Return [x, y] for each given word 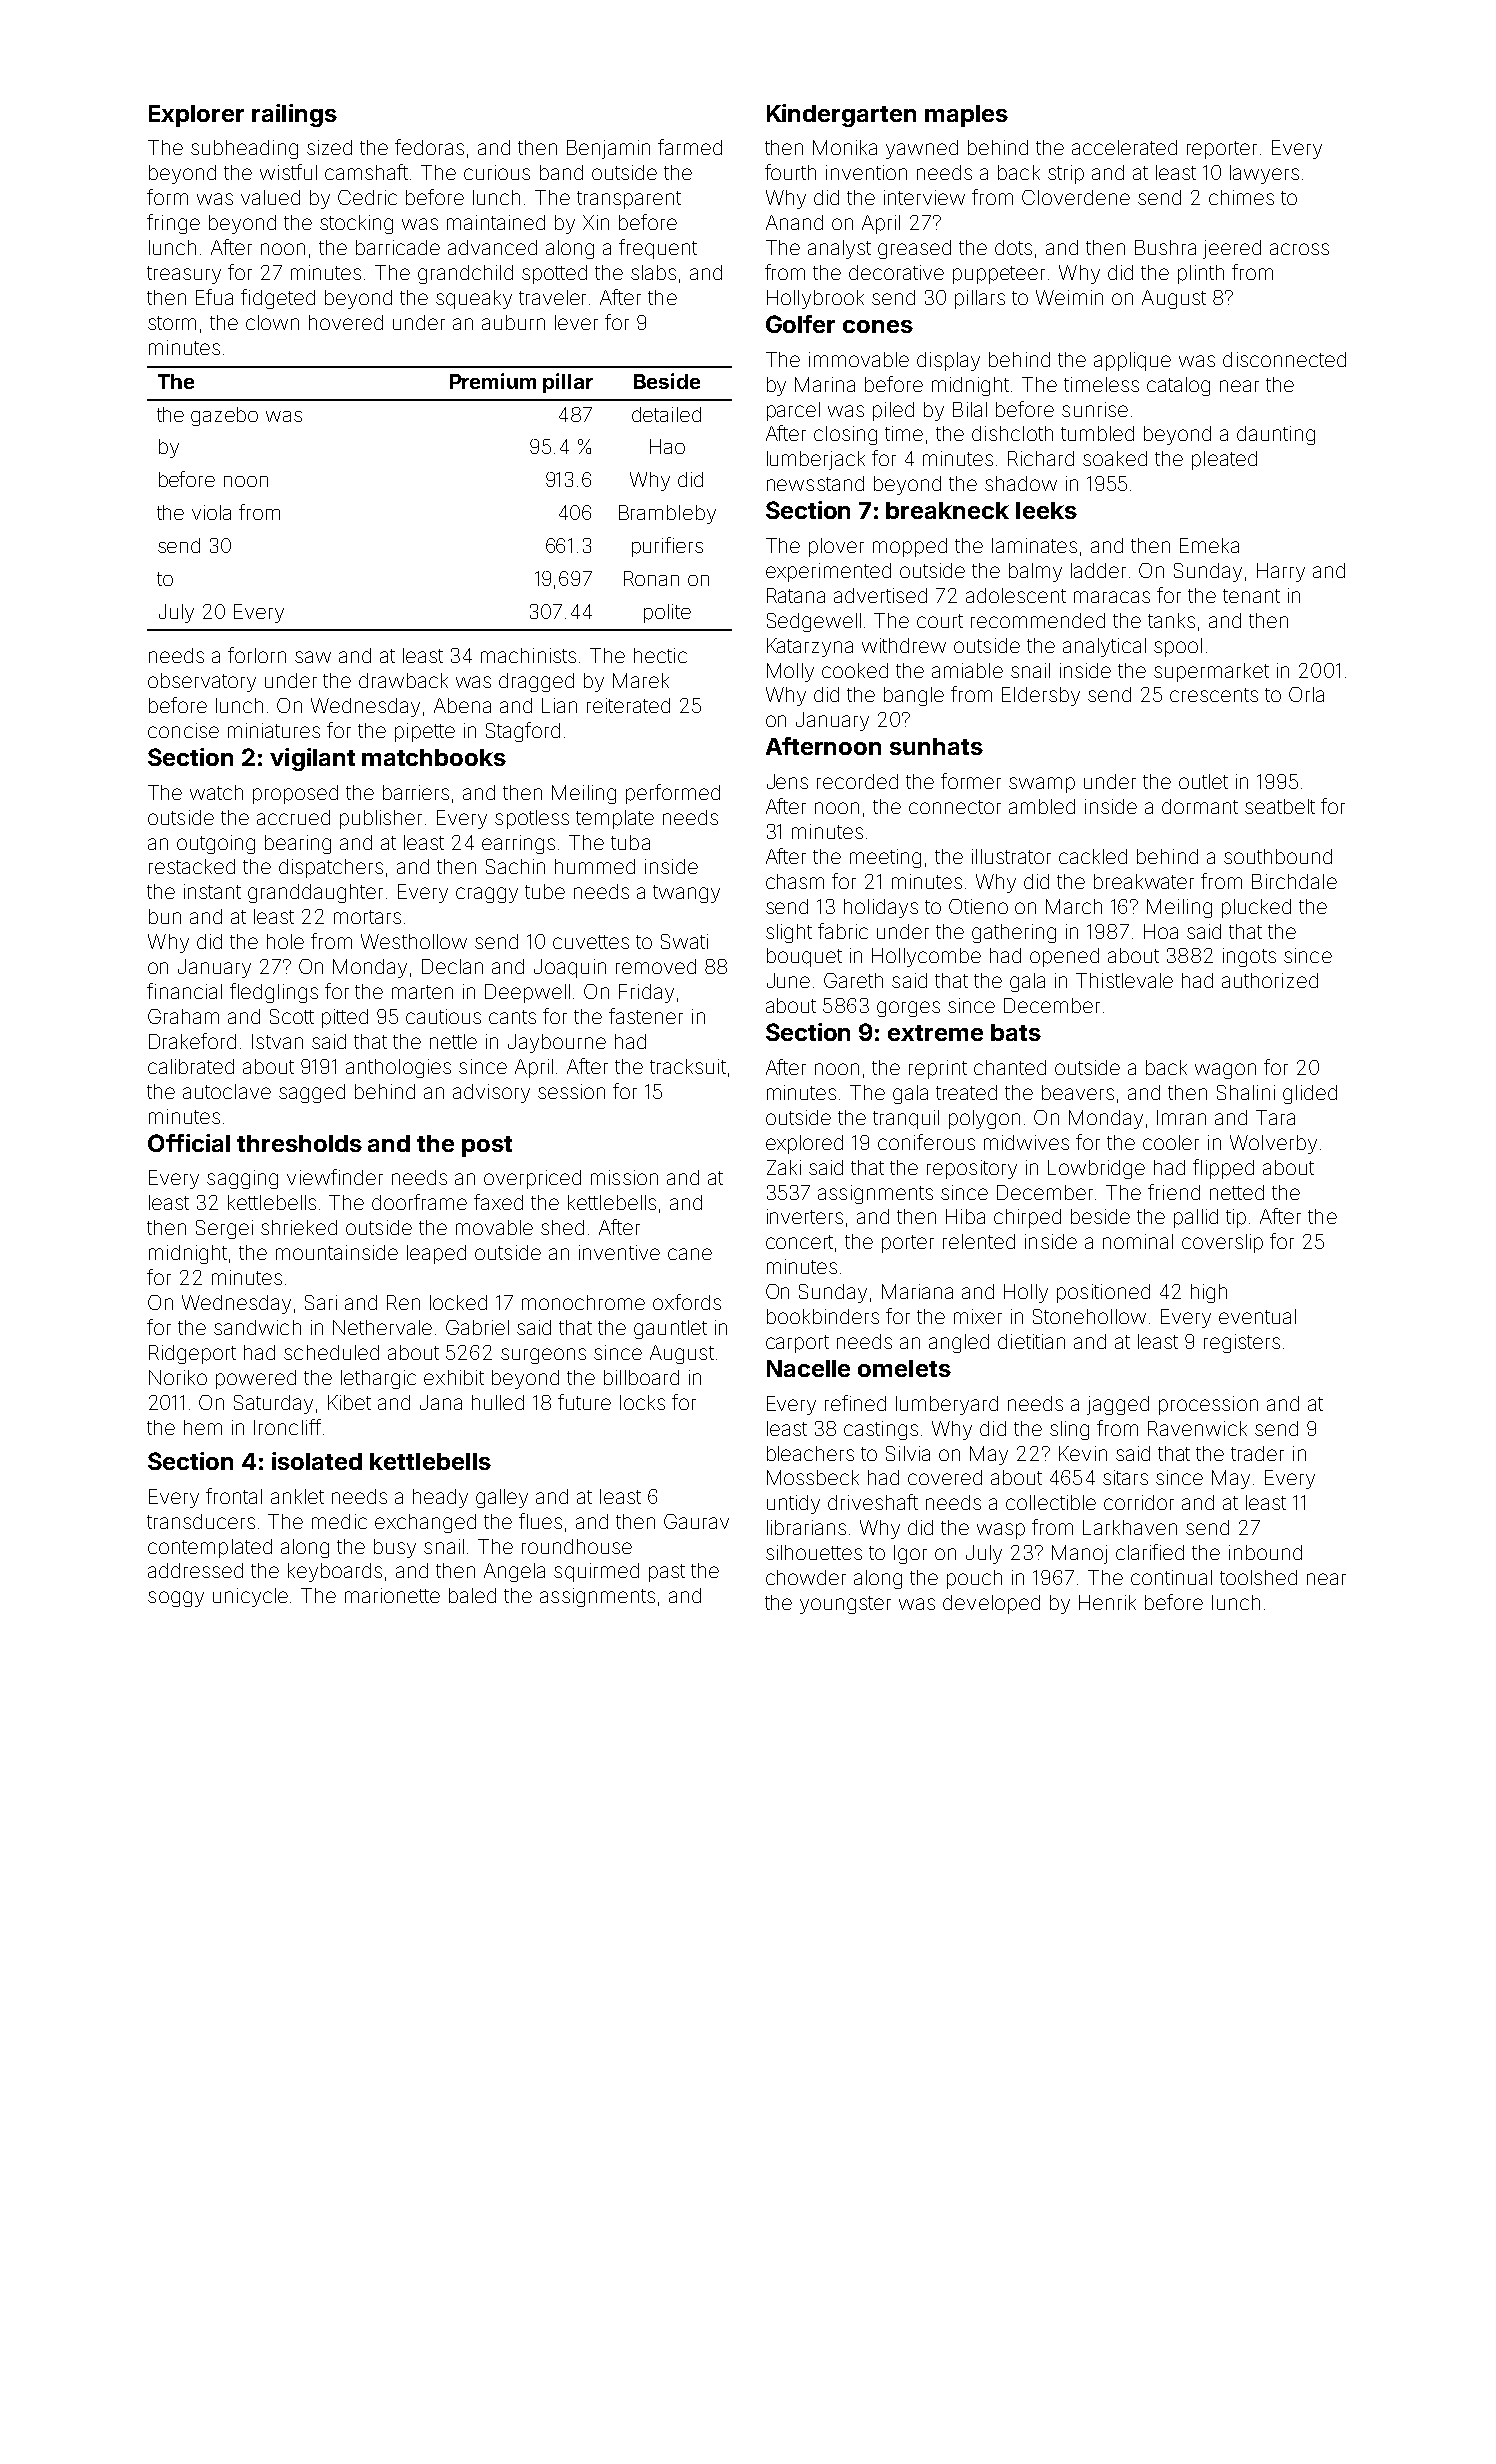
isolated [317, 1461]
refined [855, 1403]
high [1209, 1293]
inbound [1265, 1552]
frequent [658, 249]
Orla [1306, 694]
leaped [436, 1254]
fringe [173, 224]
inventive [619, 1252]
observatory [202, 682]
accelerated [1124, 147]
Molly [790, 672]
